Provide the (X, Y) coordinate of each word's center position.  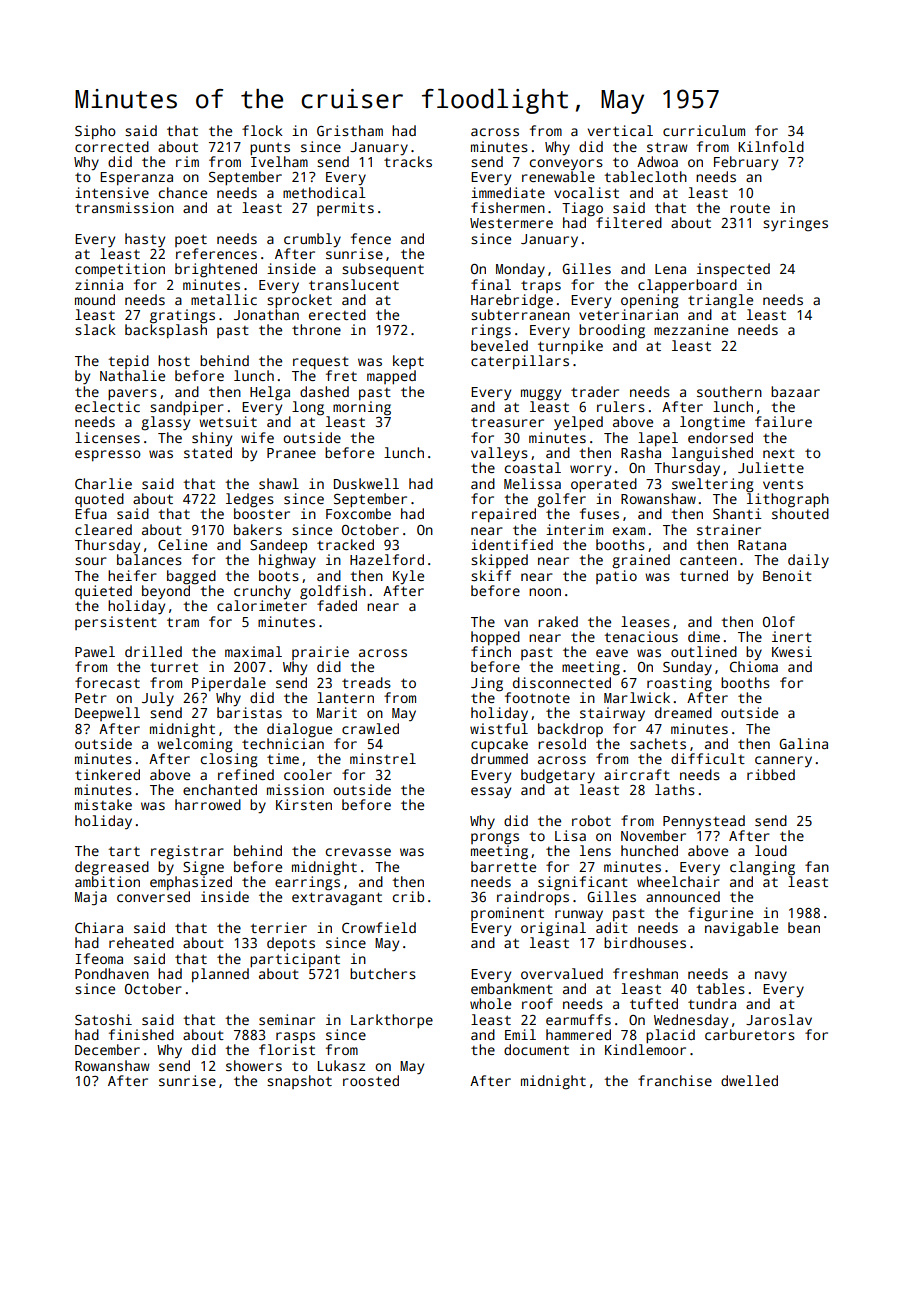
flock (262, 130)
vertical (620, 130)
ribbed (771, 774)
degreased (112, 868)
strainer (729, 529)
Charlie (103, 483)
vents (783, 484)
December (107, 1049)
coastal (533, 467)
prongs (495, 839)
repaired (504, 515)
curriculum (704, 130)
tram (183, 622)
